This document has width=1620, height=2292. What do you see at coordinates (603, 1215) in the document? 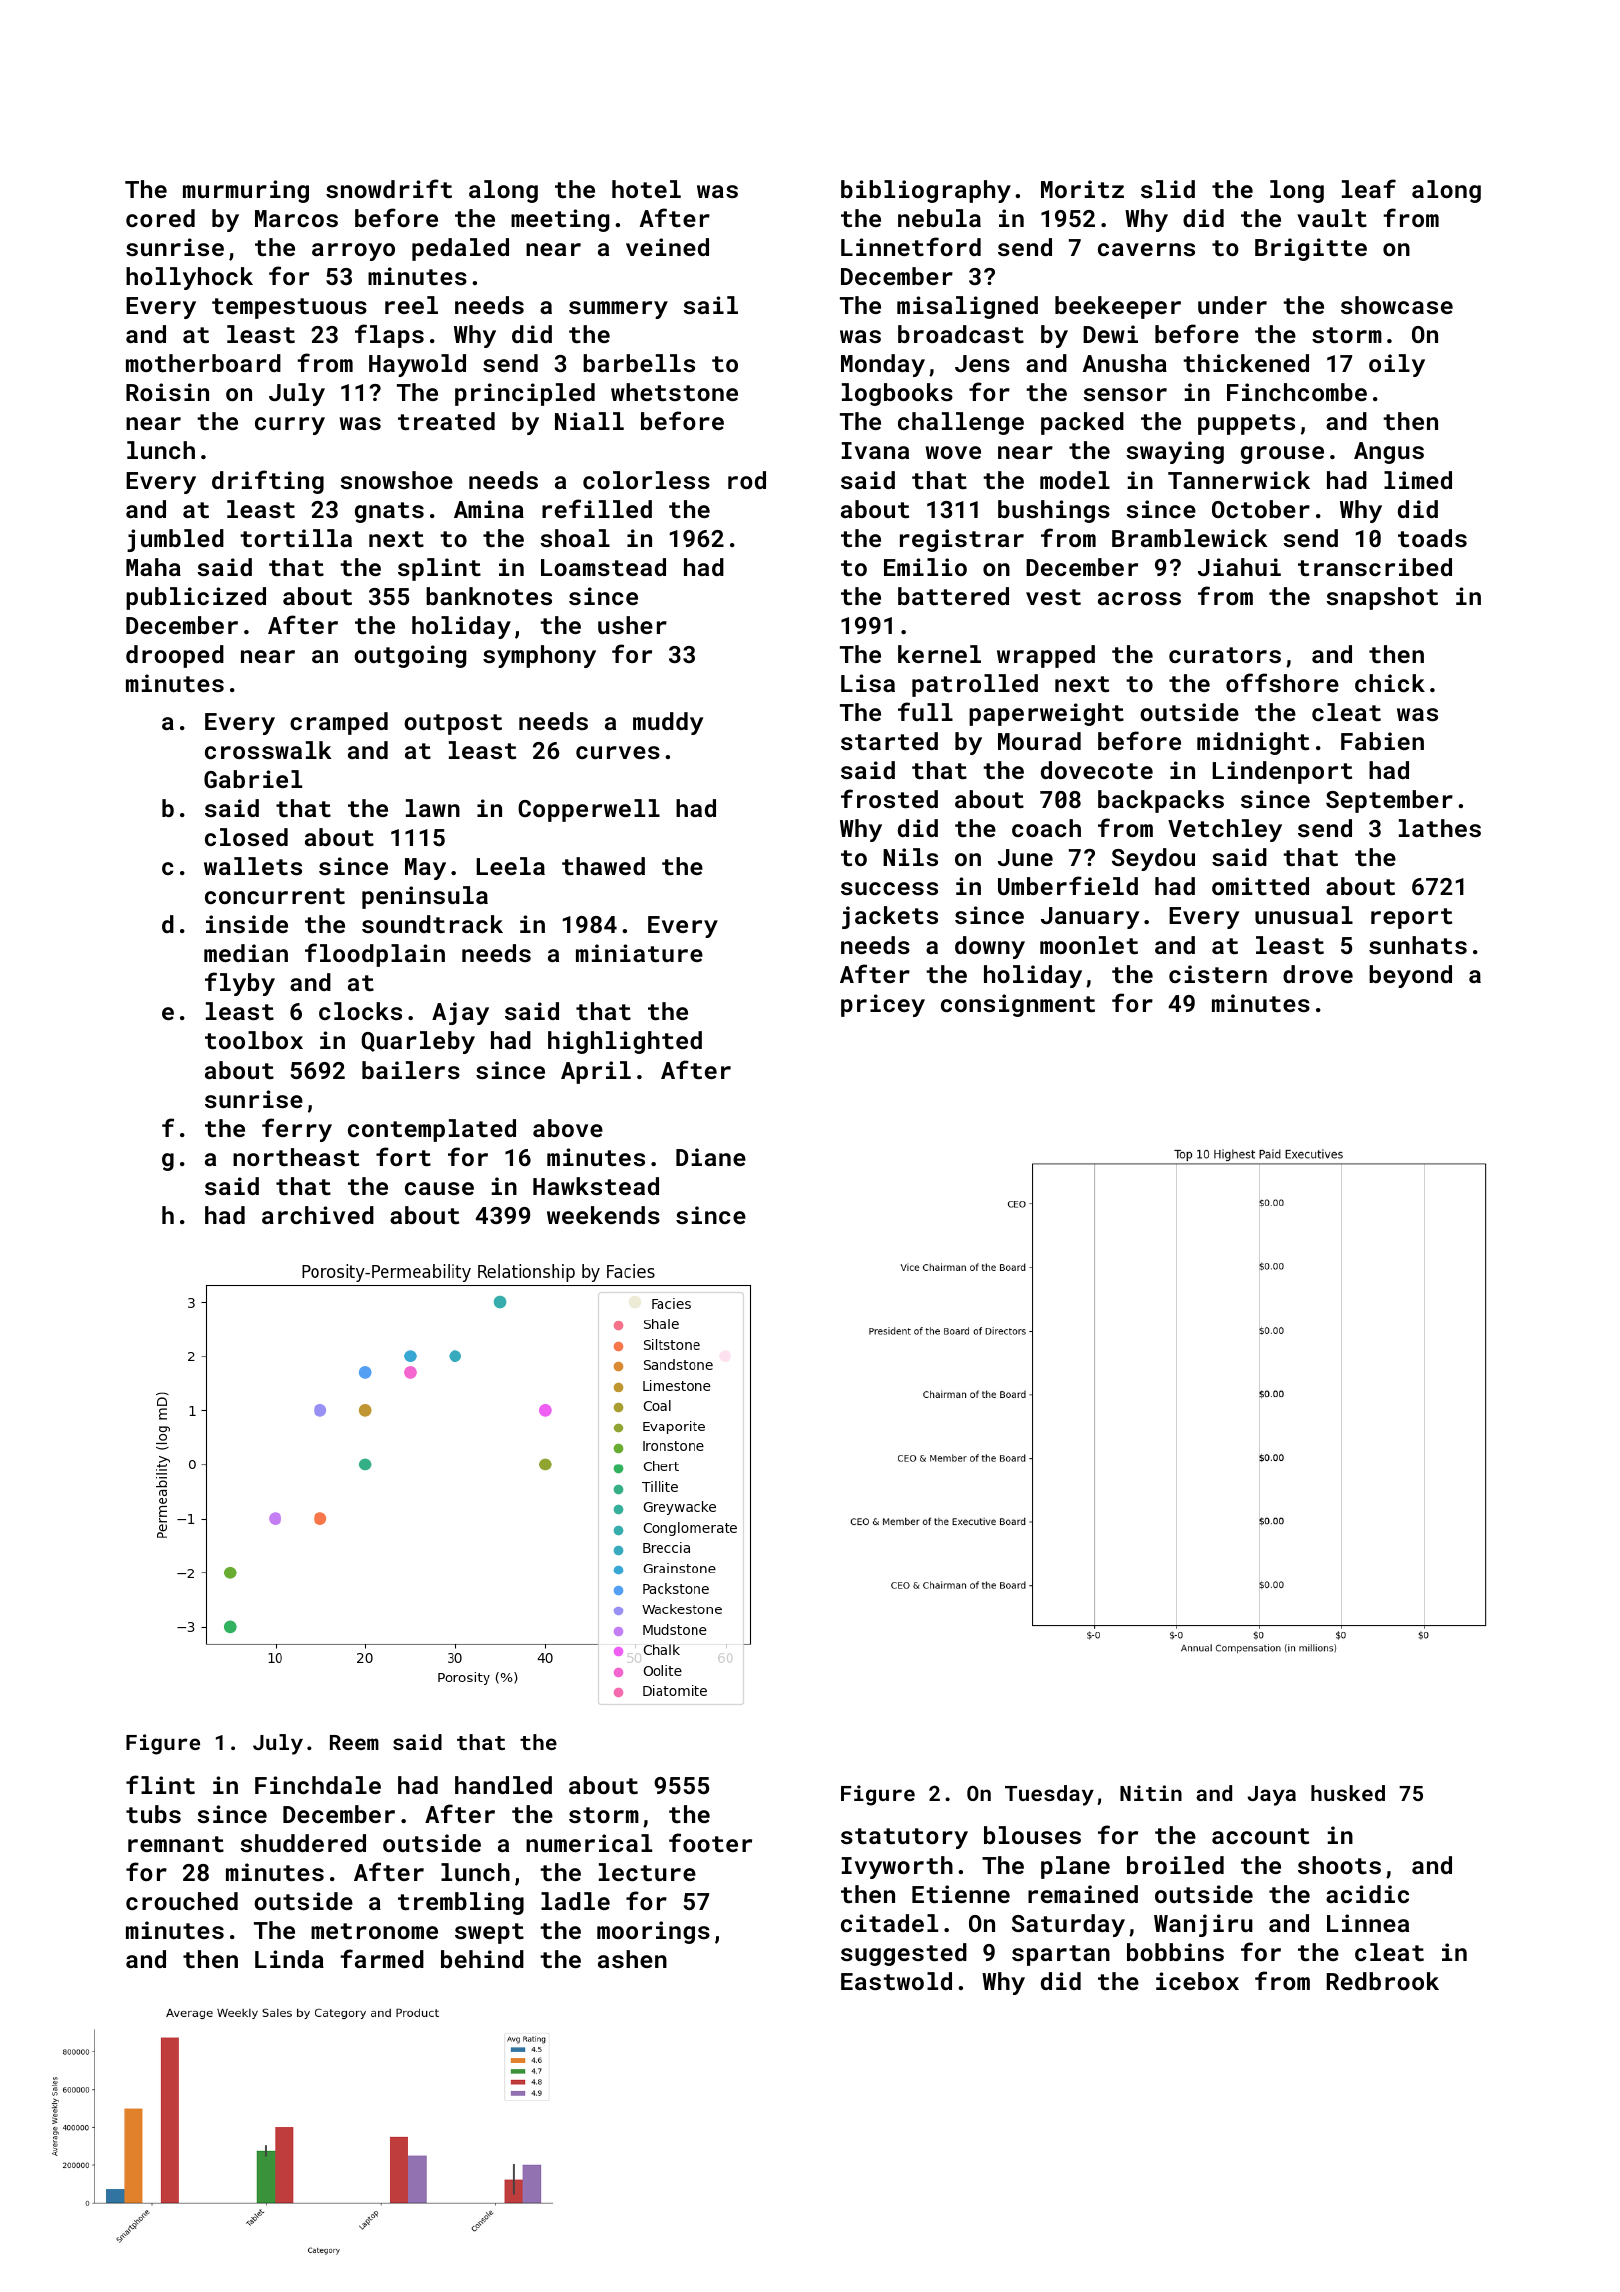
I see `weekends` at bounding box center [603, 1215].
